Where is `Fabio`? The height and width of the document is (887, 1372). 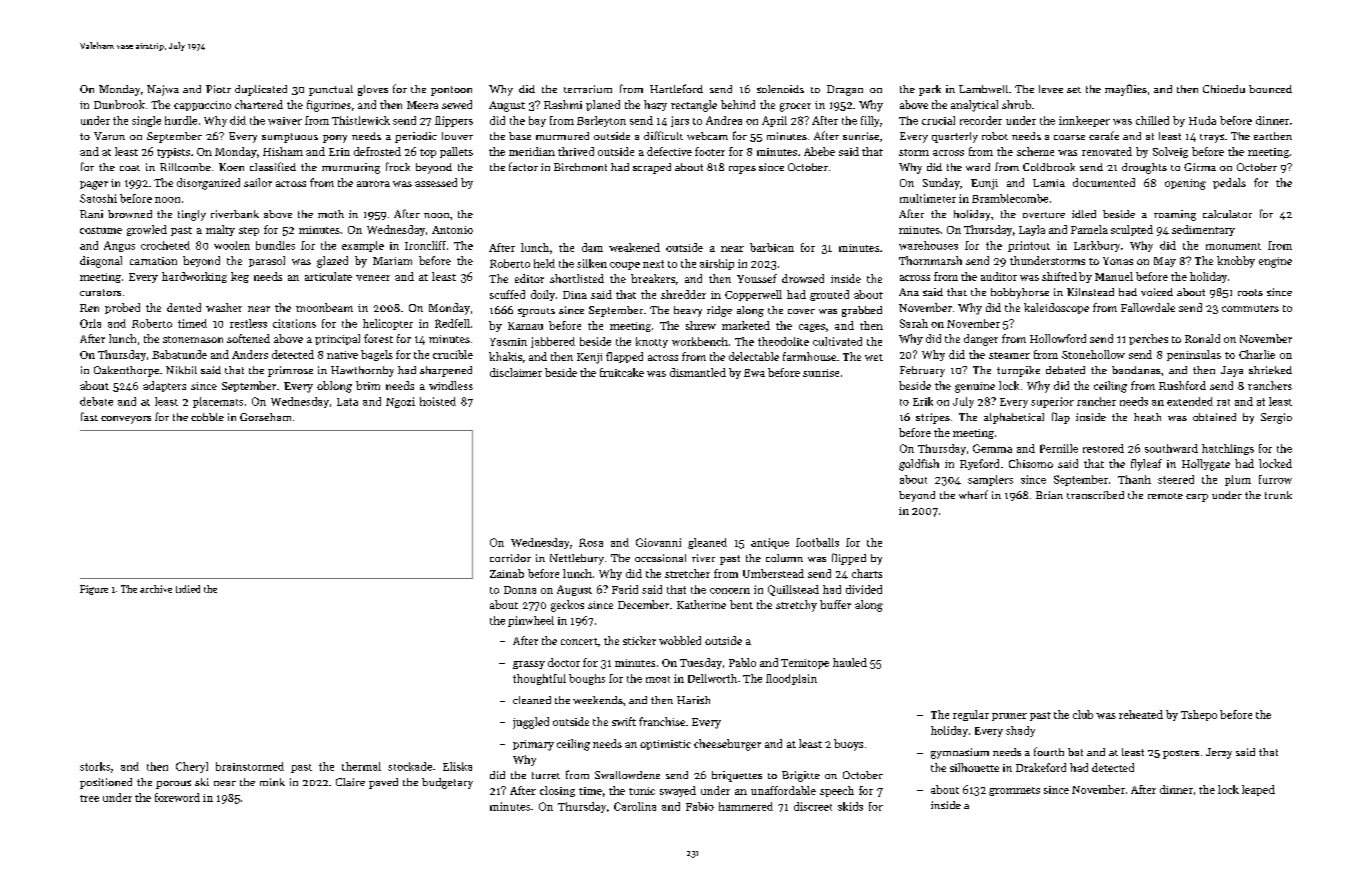
Fabio is located at coordinates (700, 806).
